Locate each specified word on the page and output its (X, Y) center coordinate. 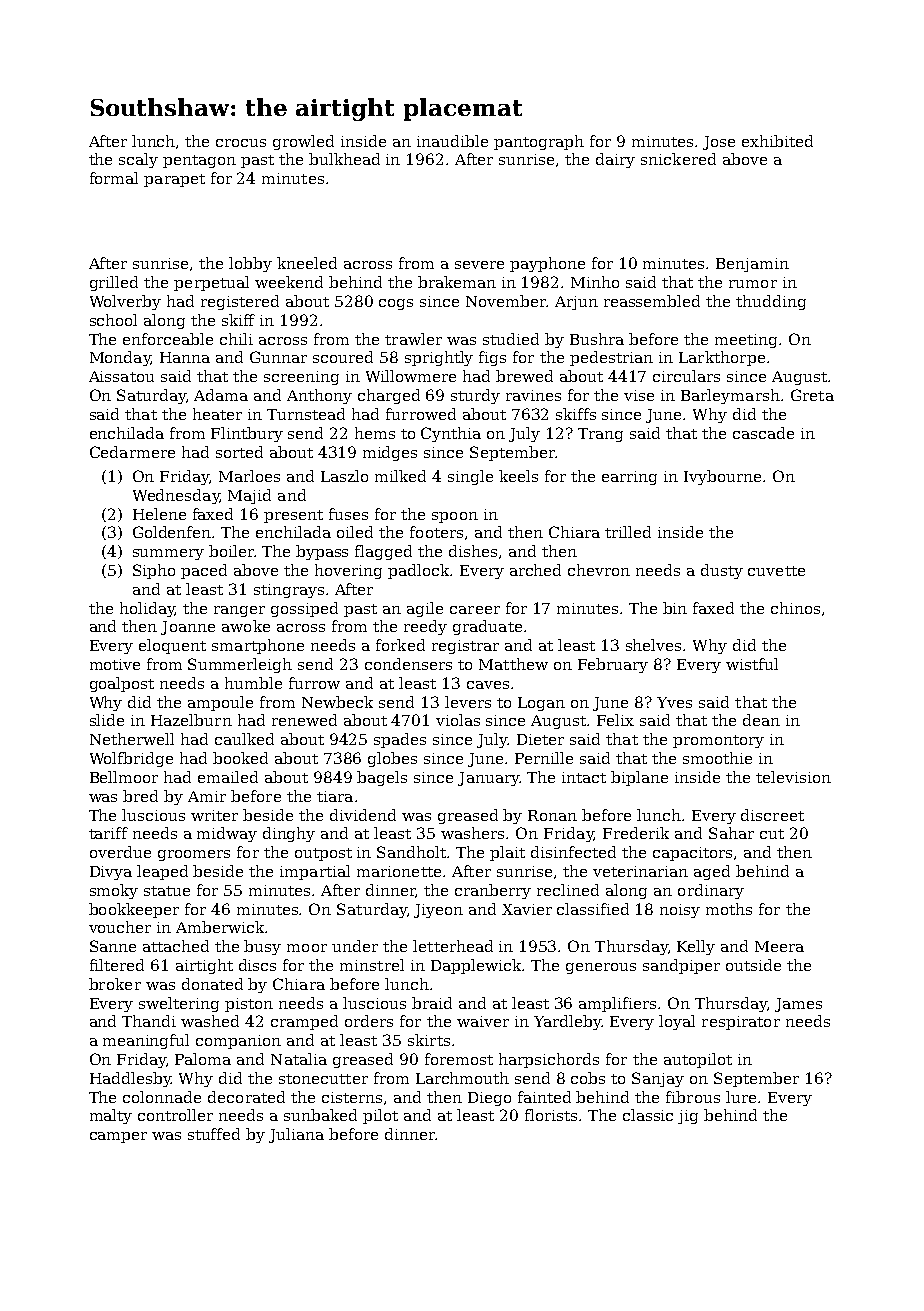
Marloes (249, 476)
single (470, 477)
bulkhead (344, 159)
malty (111, 1116)
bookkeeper (134, 910)
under (355, 946)
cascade (763, 433)
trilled (628, 532)
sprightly (439, 358)
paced (204, 571)
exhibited (777, 141)
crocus (241, 143)
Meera (779, 946)
